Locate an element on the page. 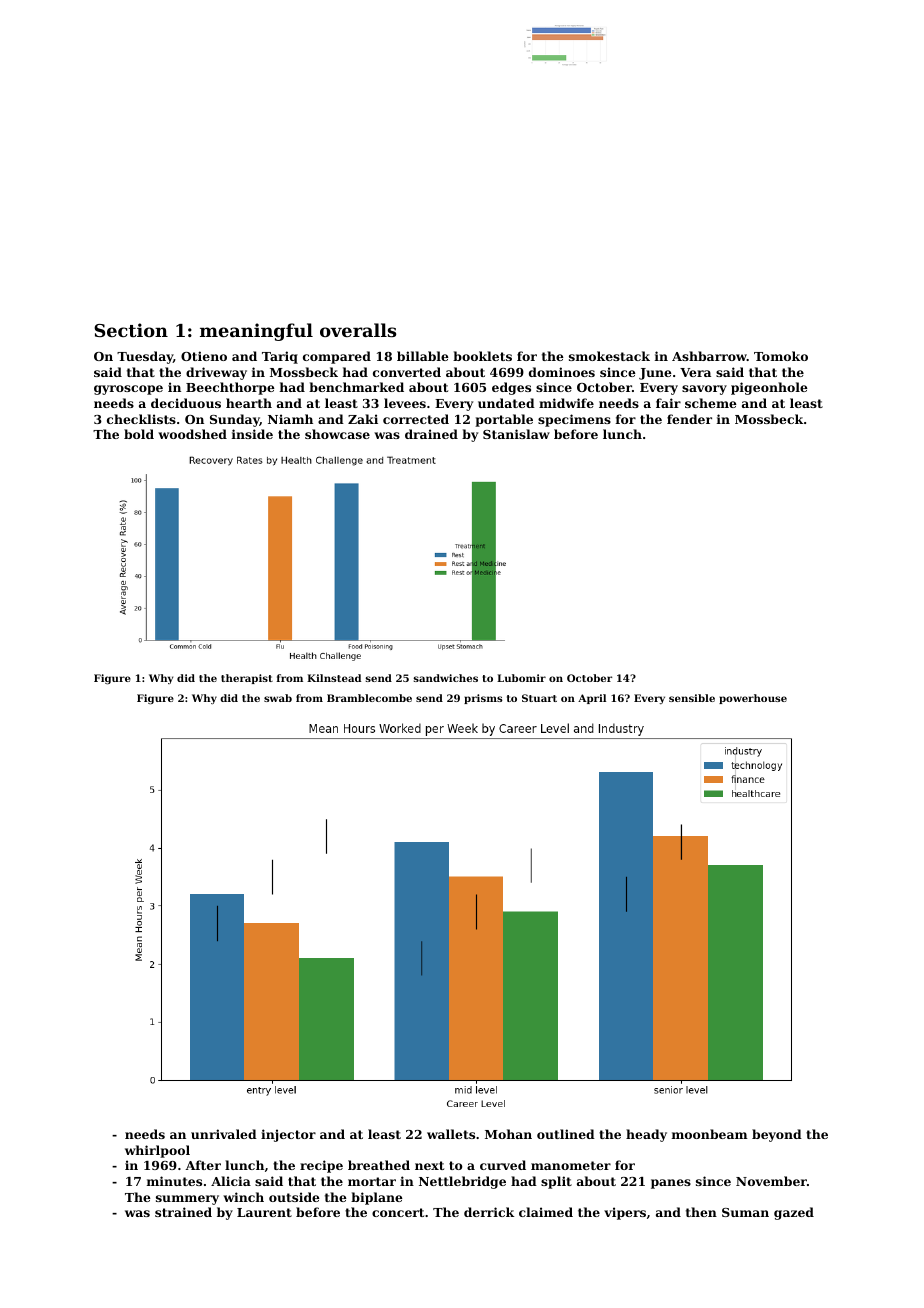  minutes is located at coordinates (174, 1181).
